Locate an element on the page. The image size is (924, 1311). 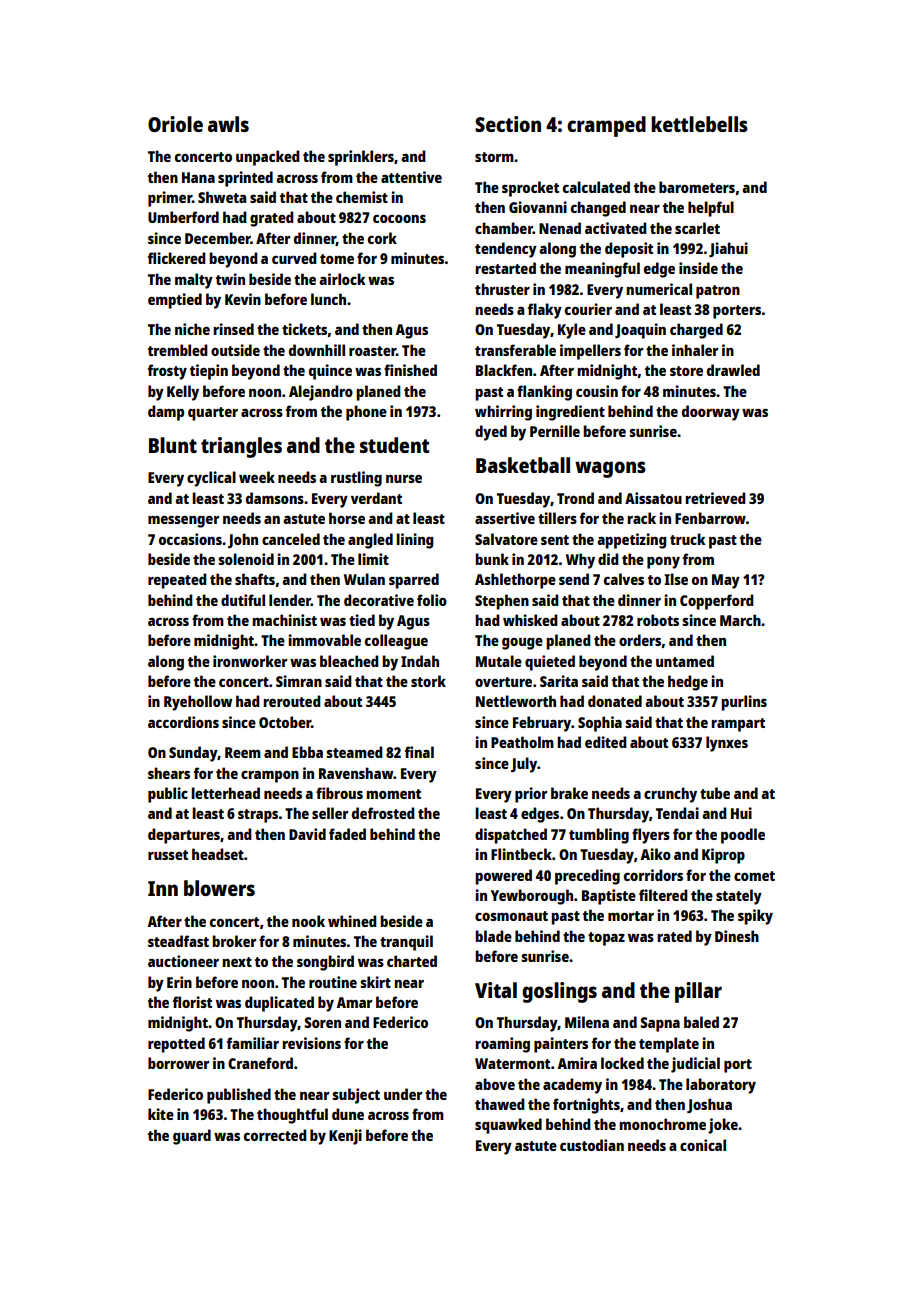
Oriole is located at coordinates (175, 124).
